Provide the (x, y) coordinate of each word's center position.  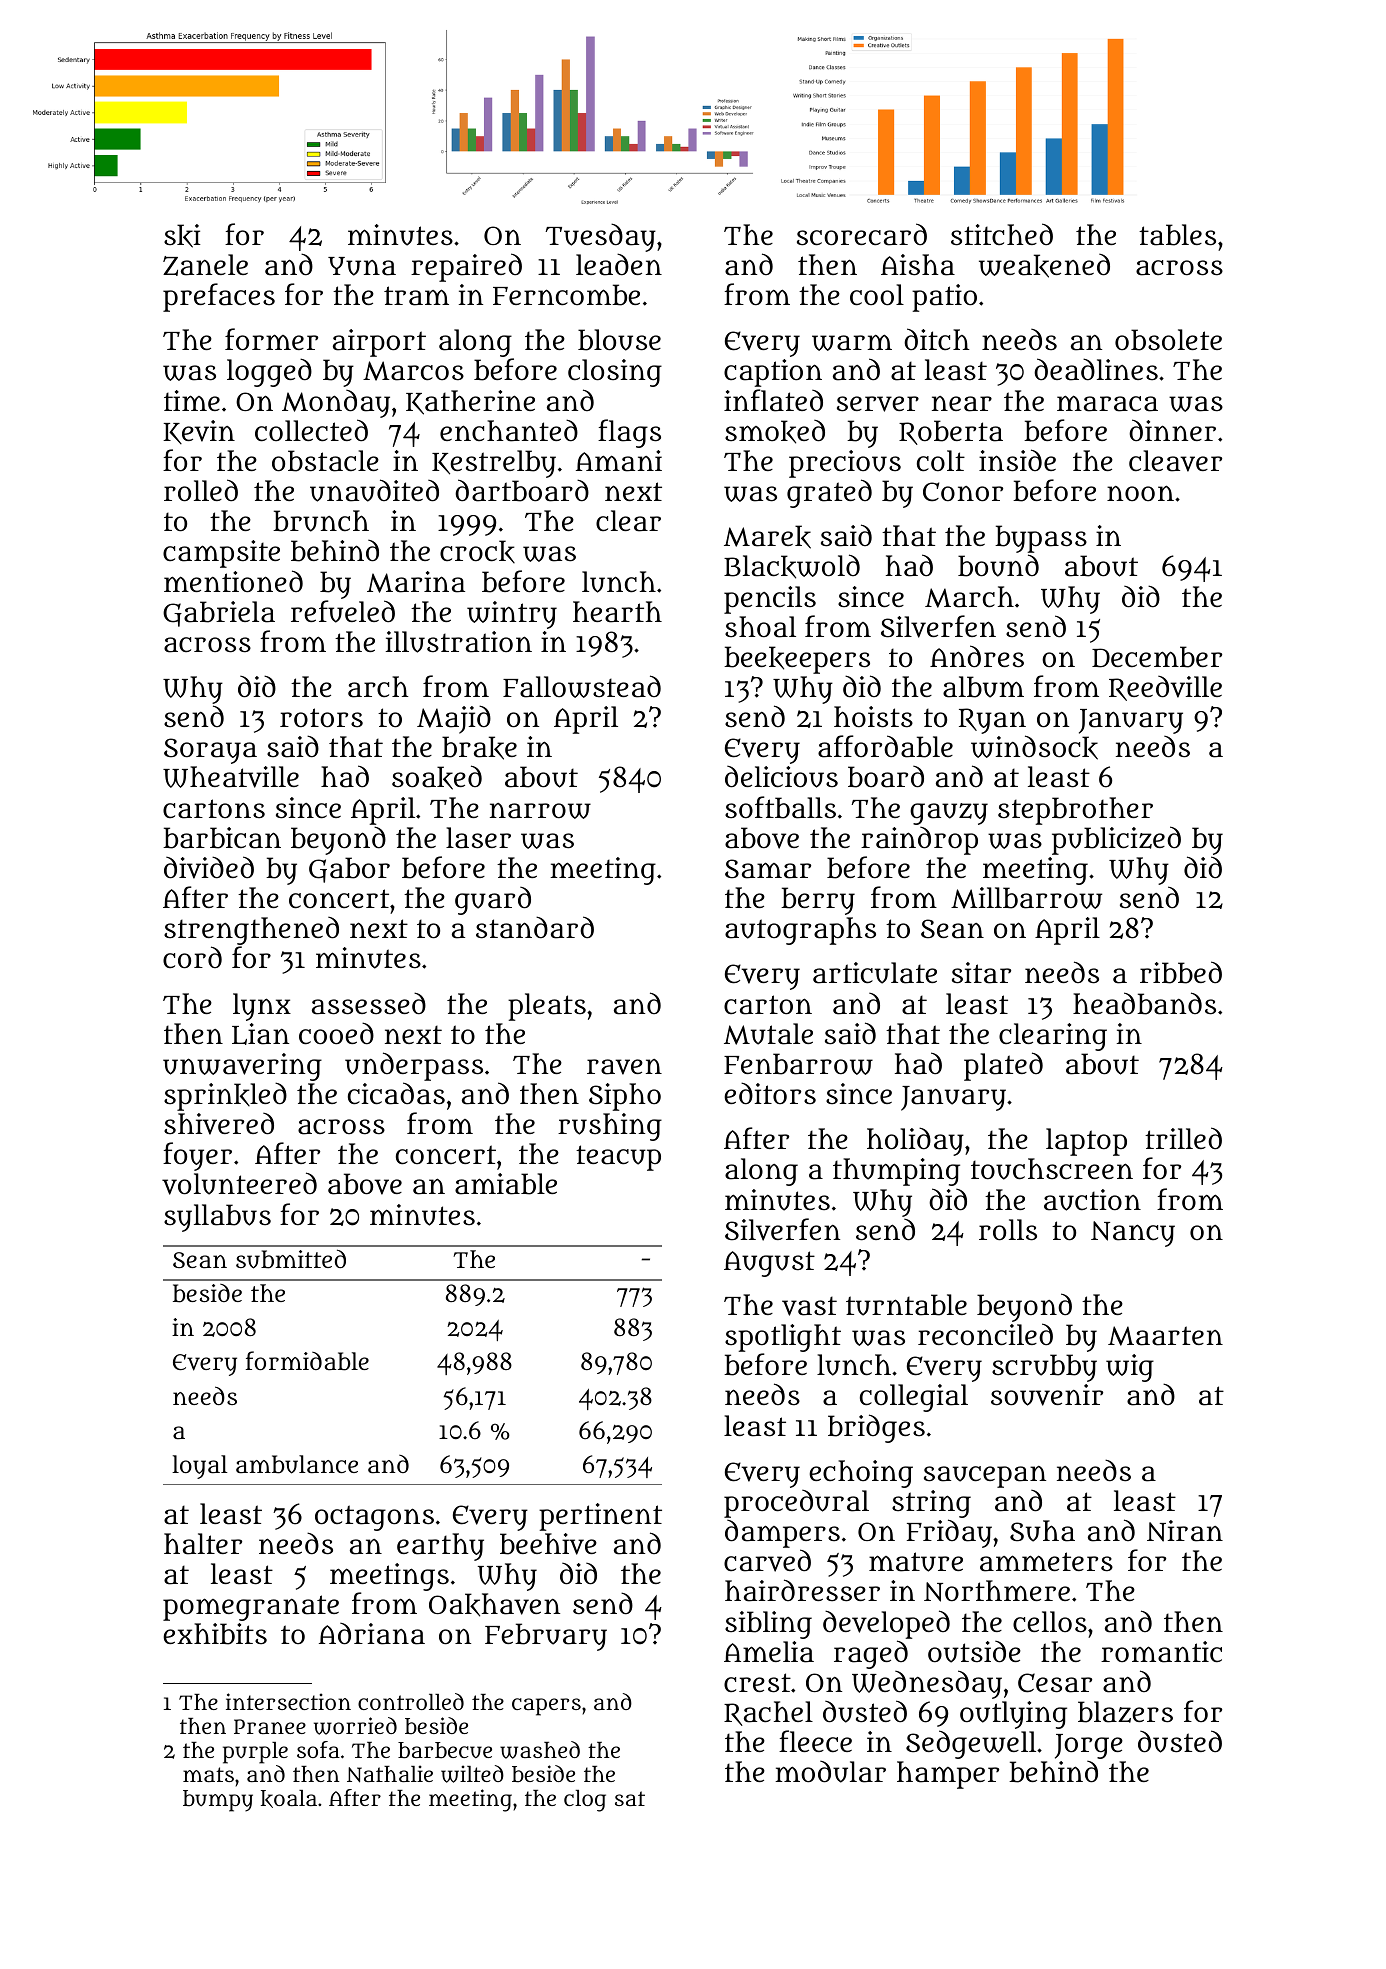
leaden (619, 264)
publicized (1116, 840)
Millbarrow (1026, 898)
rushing (610, 1127)
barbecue (445, 1750)
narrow (540, 811)
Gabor (349, 870)
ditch (936, 339)
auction (1092, 1200)
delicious (781, 777)
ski (182, 236)
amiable (506, 1184)
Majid (454, 719)
